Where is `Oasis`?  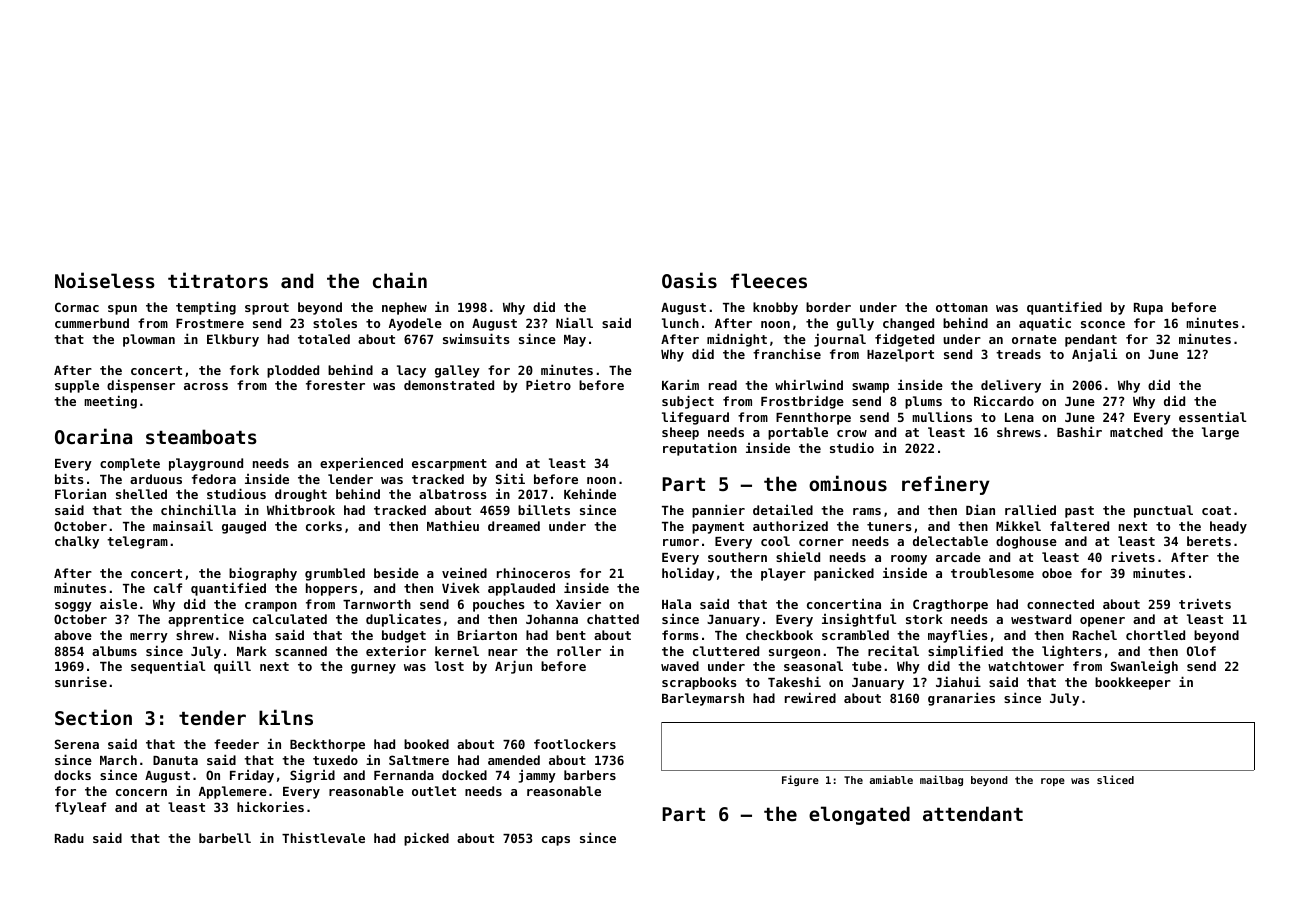
Oasis is located at coordinates (689, 280).
